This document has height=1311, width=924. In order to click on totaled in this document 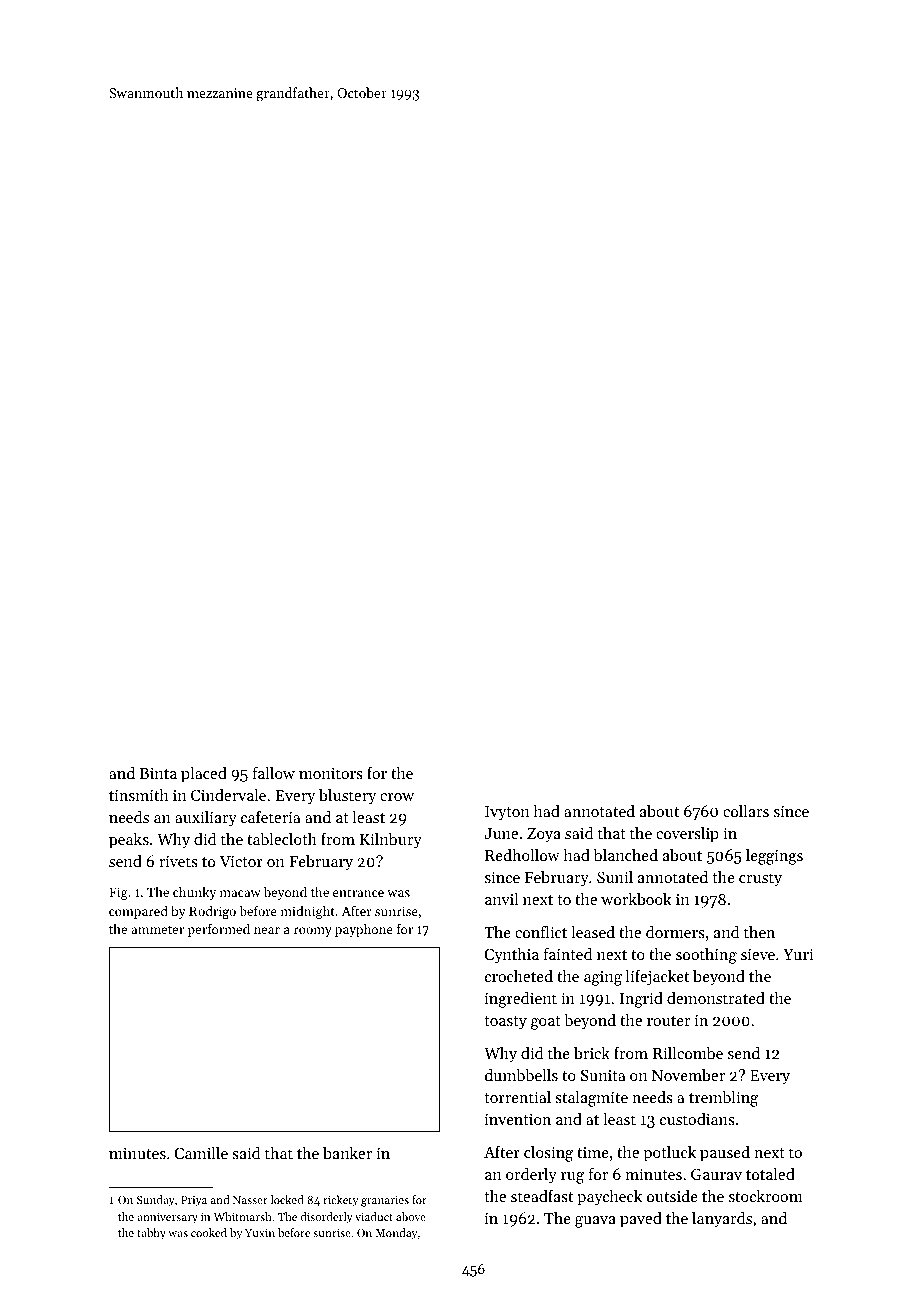, I will do `click(770, 1174)`.
